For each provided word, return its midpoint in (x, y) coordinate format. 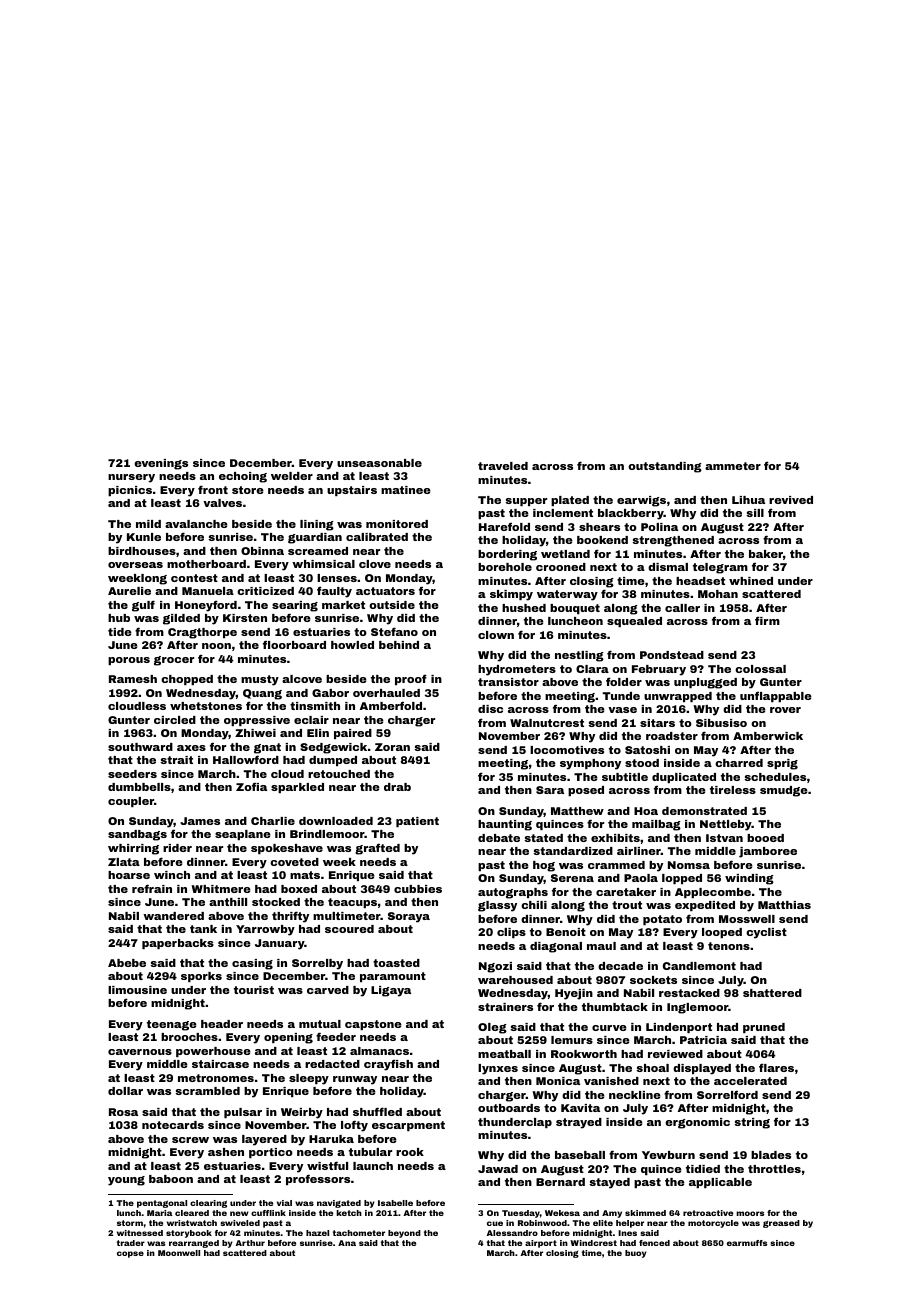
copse (130, 1254)
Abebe (127, 963)
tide (120, 632)
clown (496, 635)
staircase (220, 1064)
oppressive (257, 721)
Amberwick (768, 736)
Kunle (144, 537)
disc (490, 709)
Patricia (703, 1040)
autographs (513, 893)
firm (767, 621)
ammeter (733, 466)
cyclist (766, 933)
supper (526, 502)
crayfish (388, 1065)
